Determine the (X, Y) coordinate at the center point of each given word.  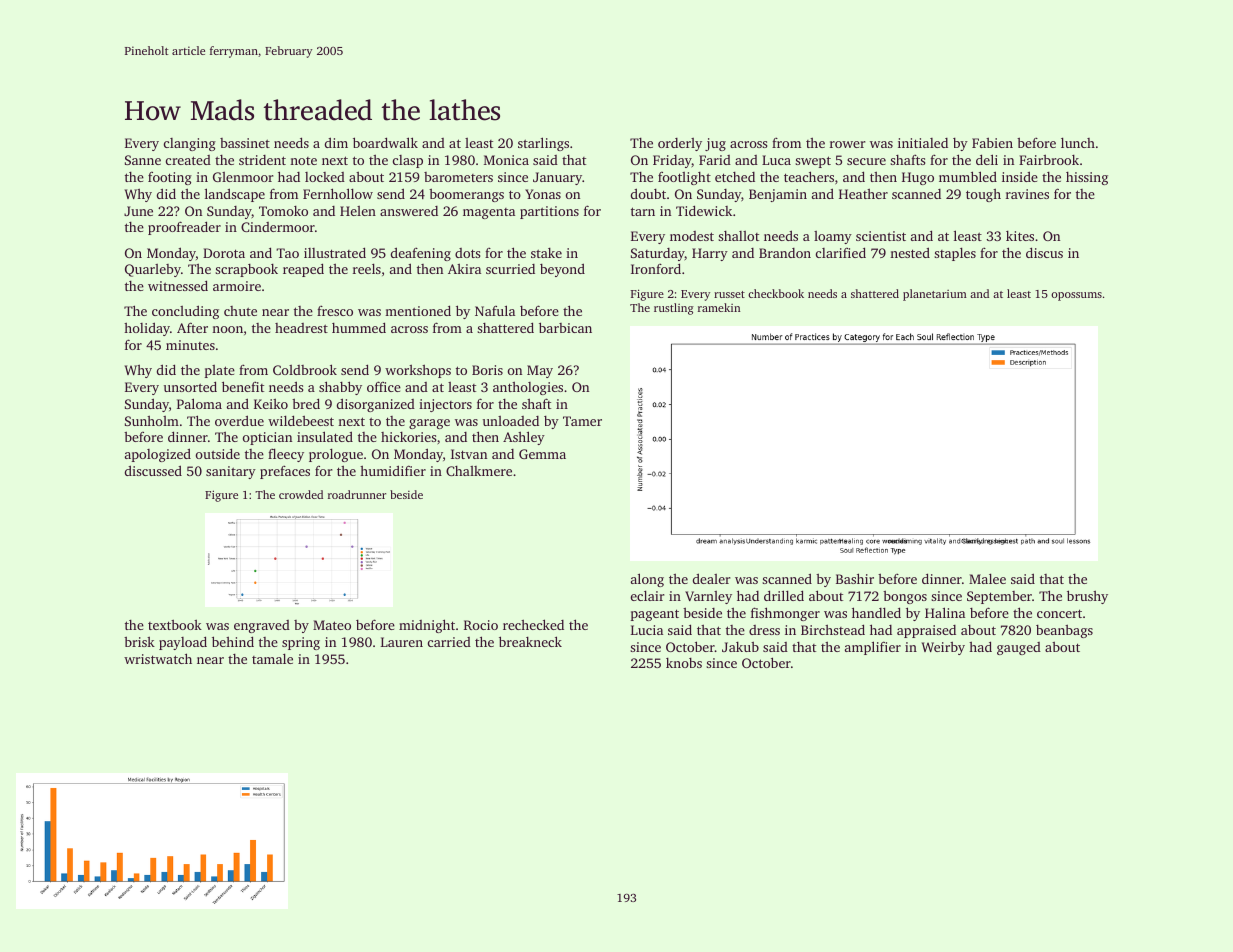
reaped (303, 270)
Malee (987, 578)
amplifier (873, 648)
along (647, 580)
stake (546, 253)
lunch (1078, 142)
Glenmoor (243, 177)
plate (220, 371)
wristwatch (158, 658)
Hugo (918, 178)
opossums (1076, 296)
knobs (684, 663)
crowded (301, 494)
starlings (543, 144)
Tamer (582, 421)
